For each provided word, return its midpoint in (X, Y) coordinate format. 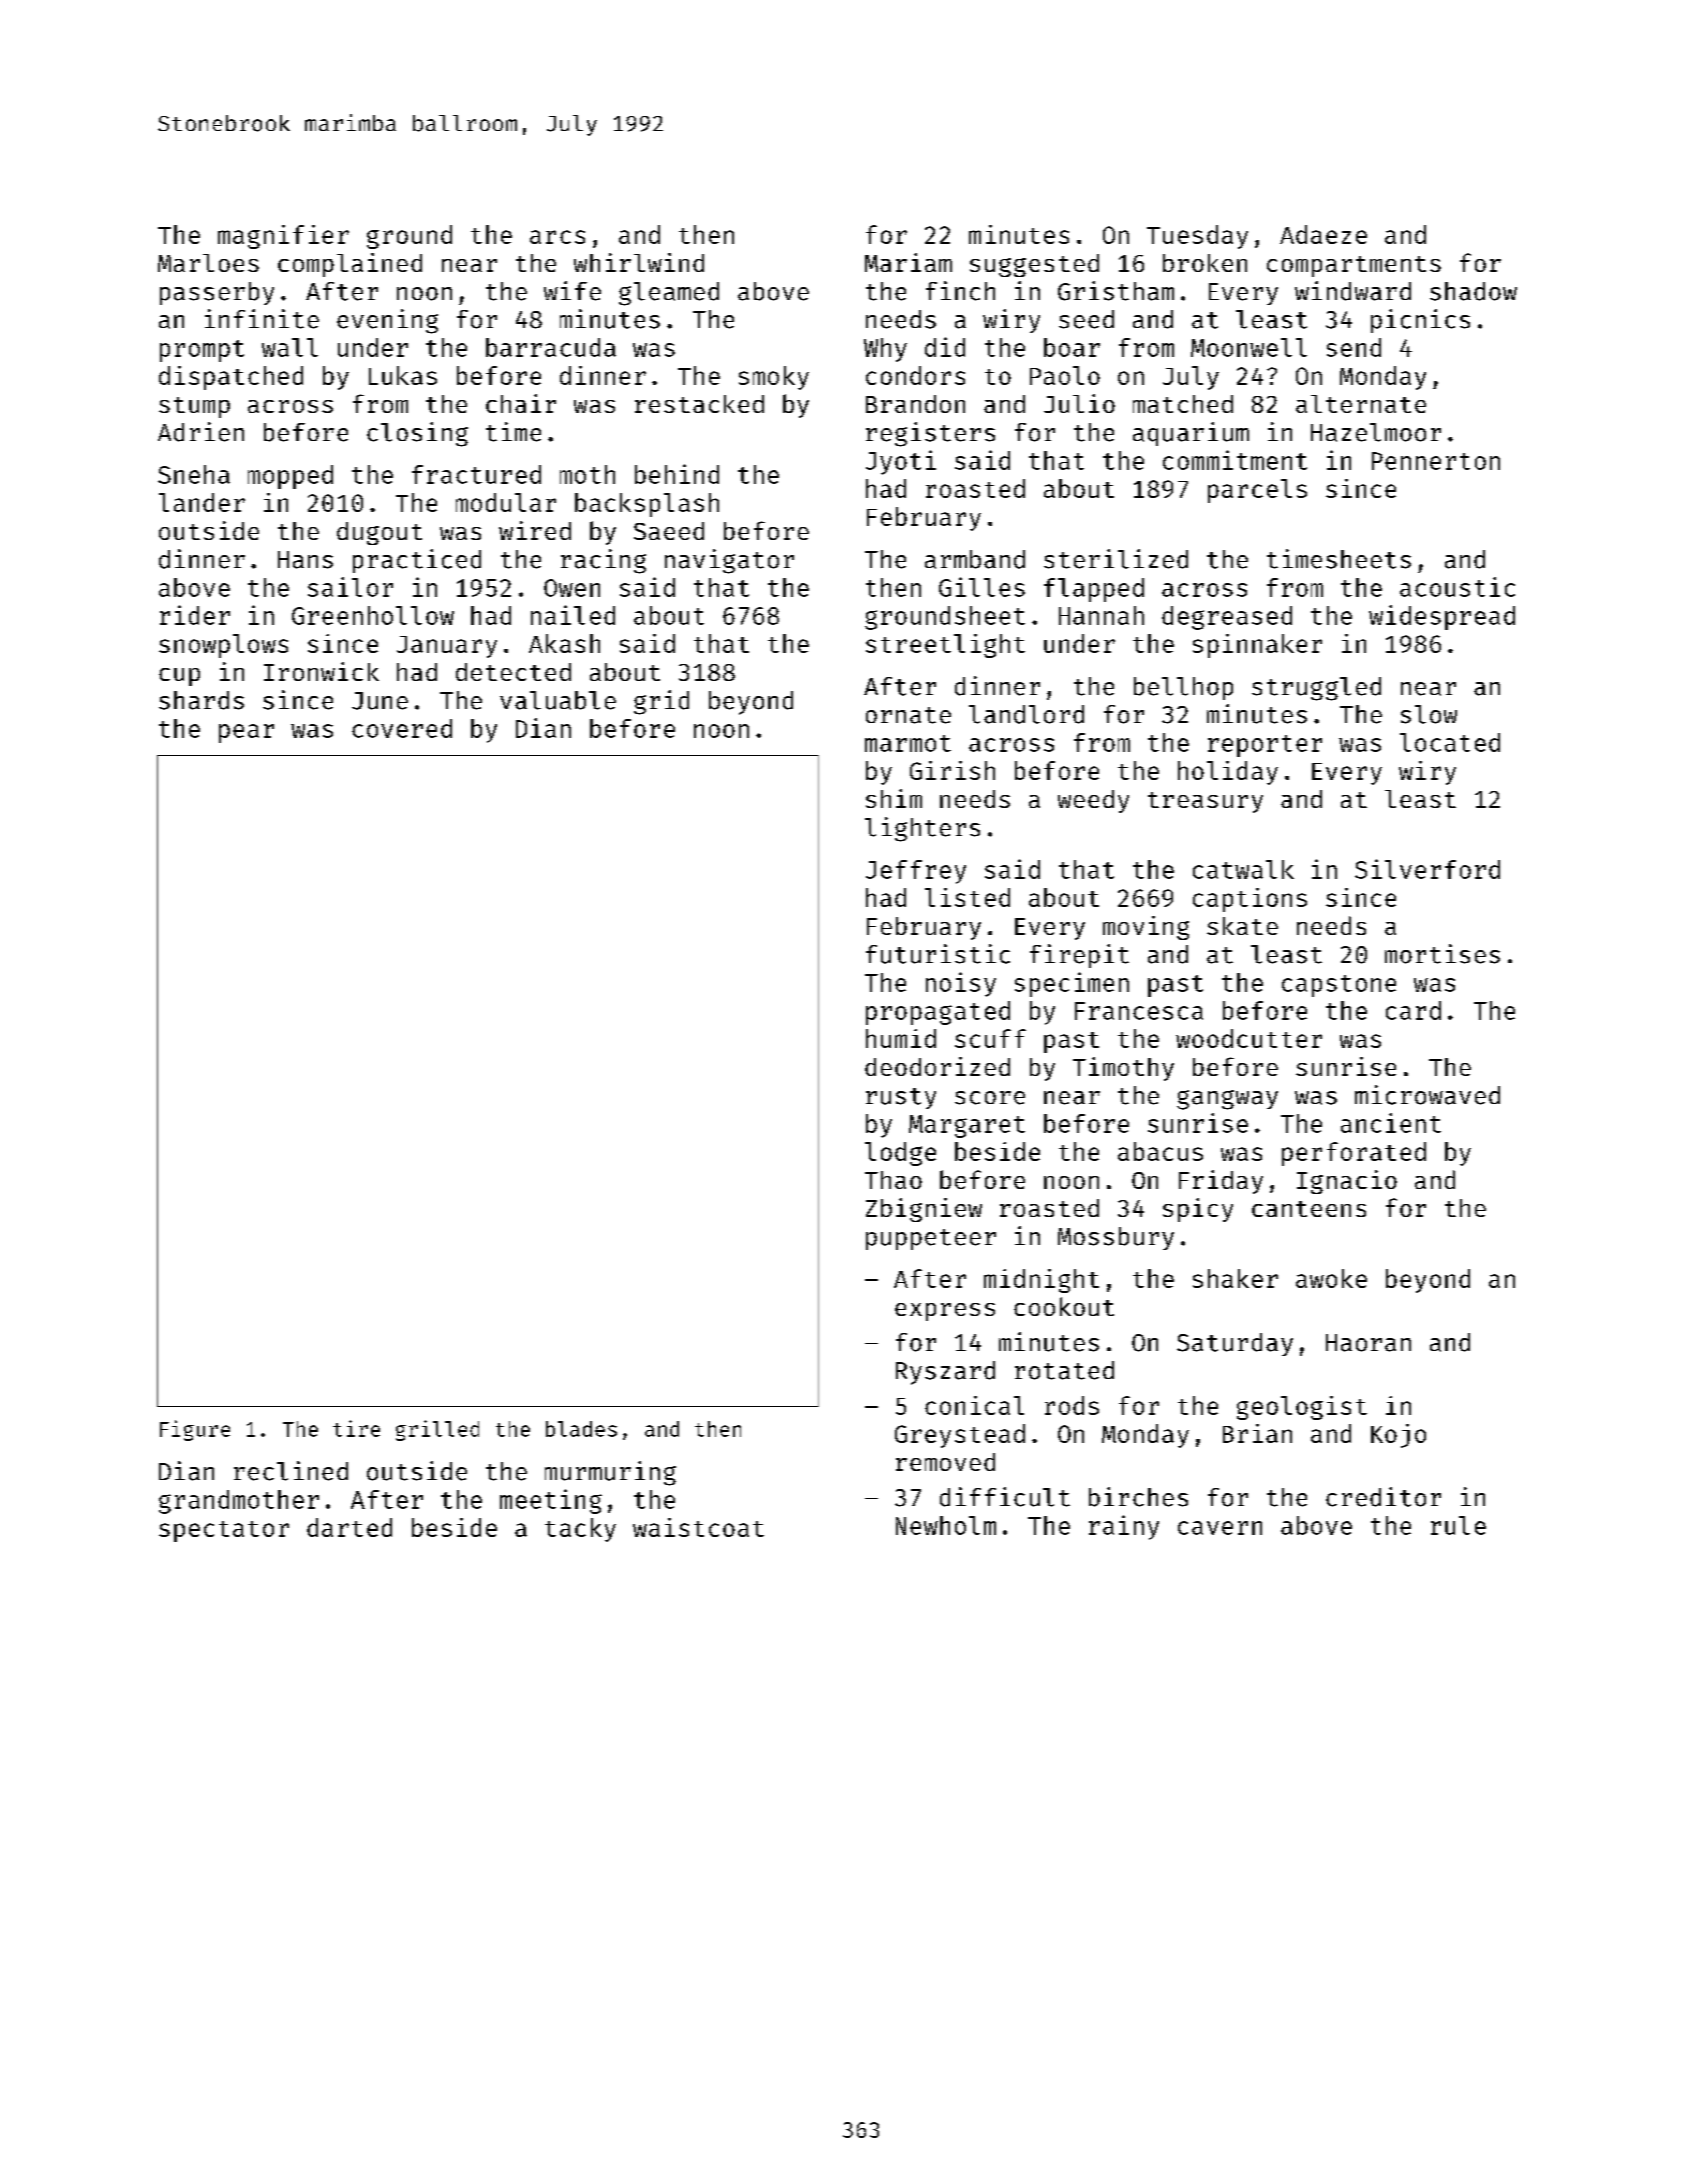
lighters (922, 829)
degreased (1227, 618)
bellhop (1183, 688)
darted (349, 1527)
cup (179, 677)
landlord (1026, 714)
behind (677, 474)
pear (246, 733)
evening (387, 321)
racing (603, 561)
